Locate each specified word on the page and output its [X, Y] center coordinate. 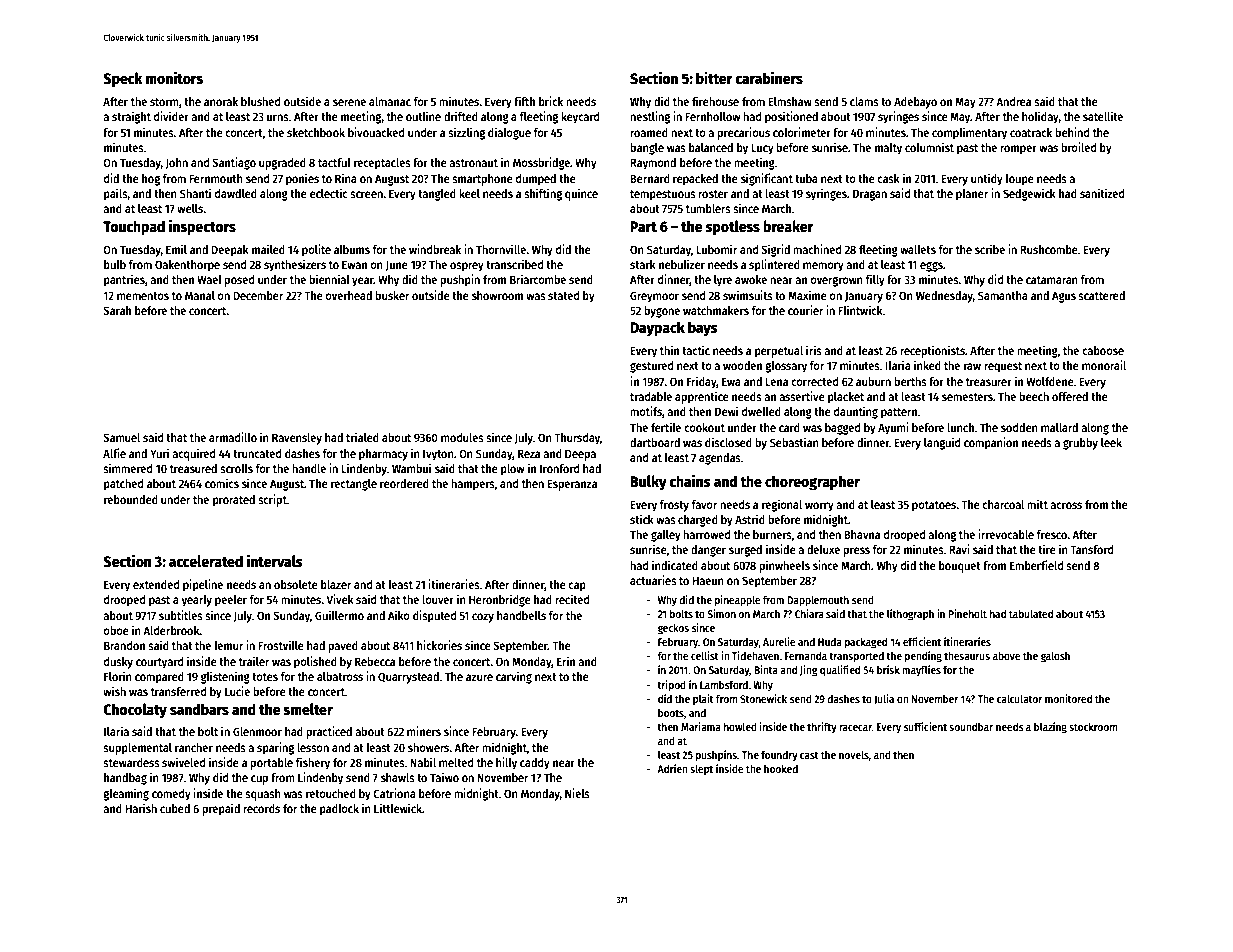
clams [864, 101]
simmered [127, 468]
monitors [174, 77]
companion [991, 443]
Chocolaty [135, 711]
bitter [714, 77]
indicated [675, 565]
